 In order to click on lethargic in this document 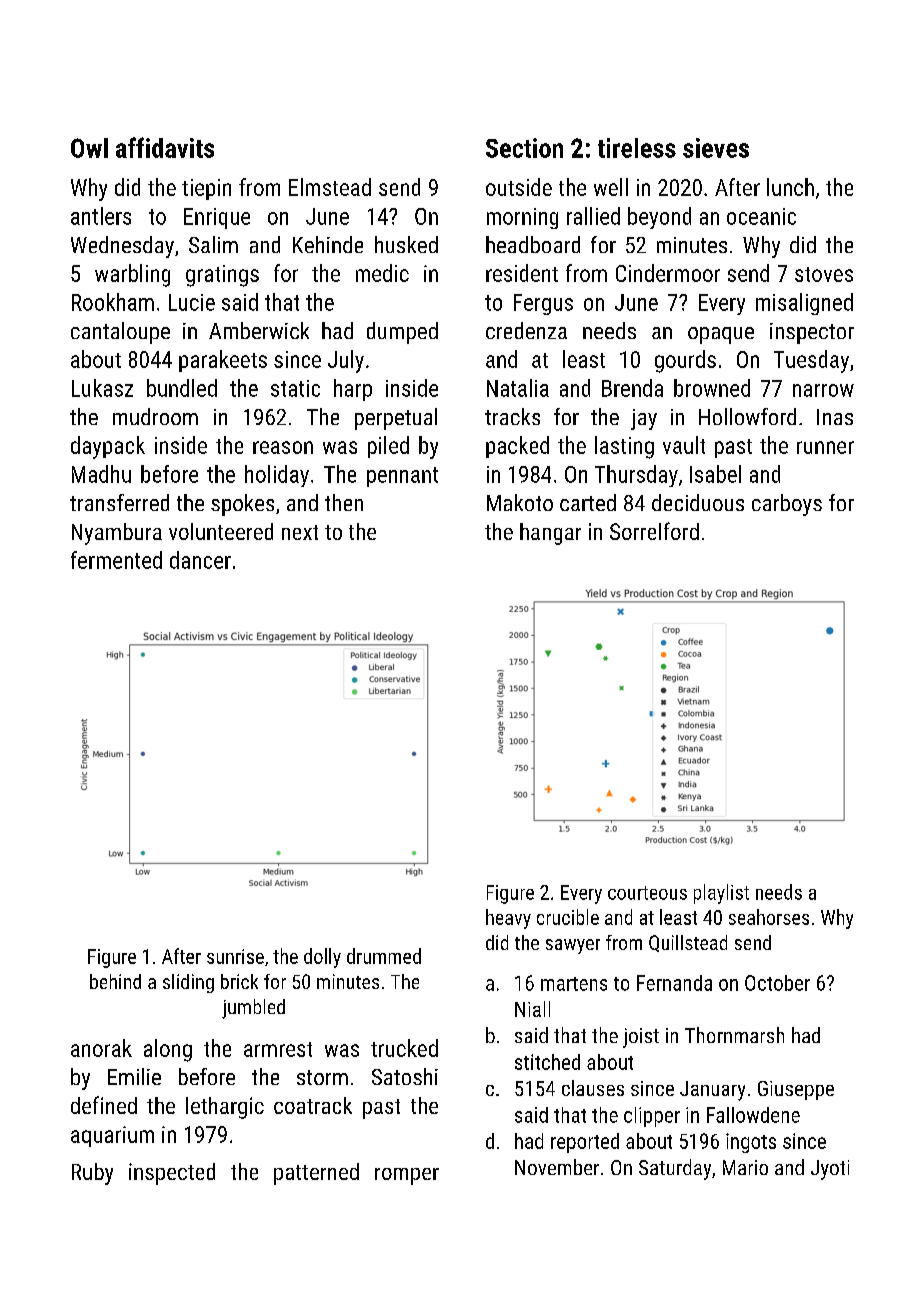, I will do `click(225, 1108)`.
